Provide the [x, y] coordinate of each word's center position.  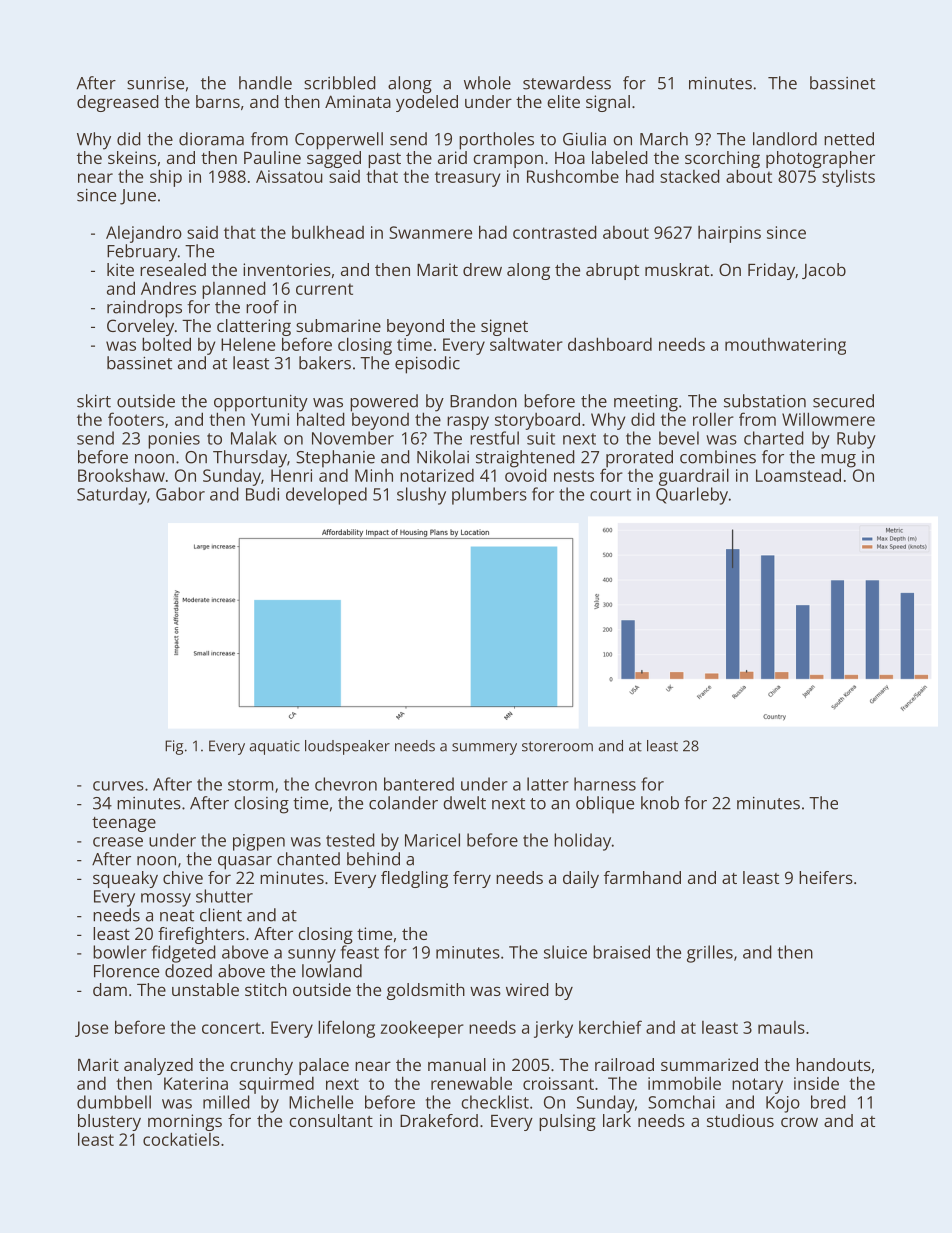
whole [487, 83]
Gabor [180, 494]
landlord [785, 139]
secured [843, 401]
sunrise [155, 83]
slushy [421, 496]
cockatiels [181, 1139]
